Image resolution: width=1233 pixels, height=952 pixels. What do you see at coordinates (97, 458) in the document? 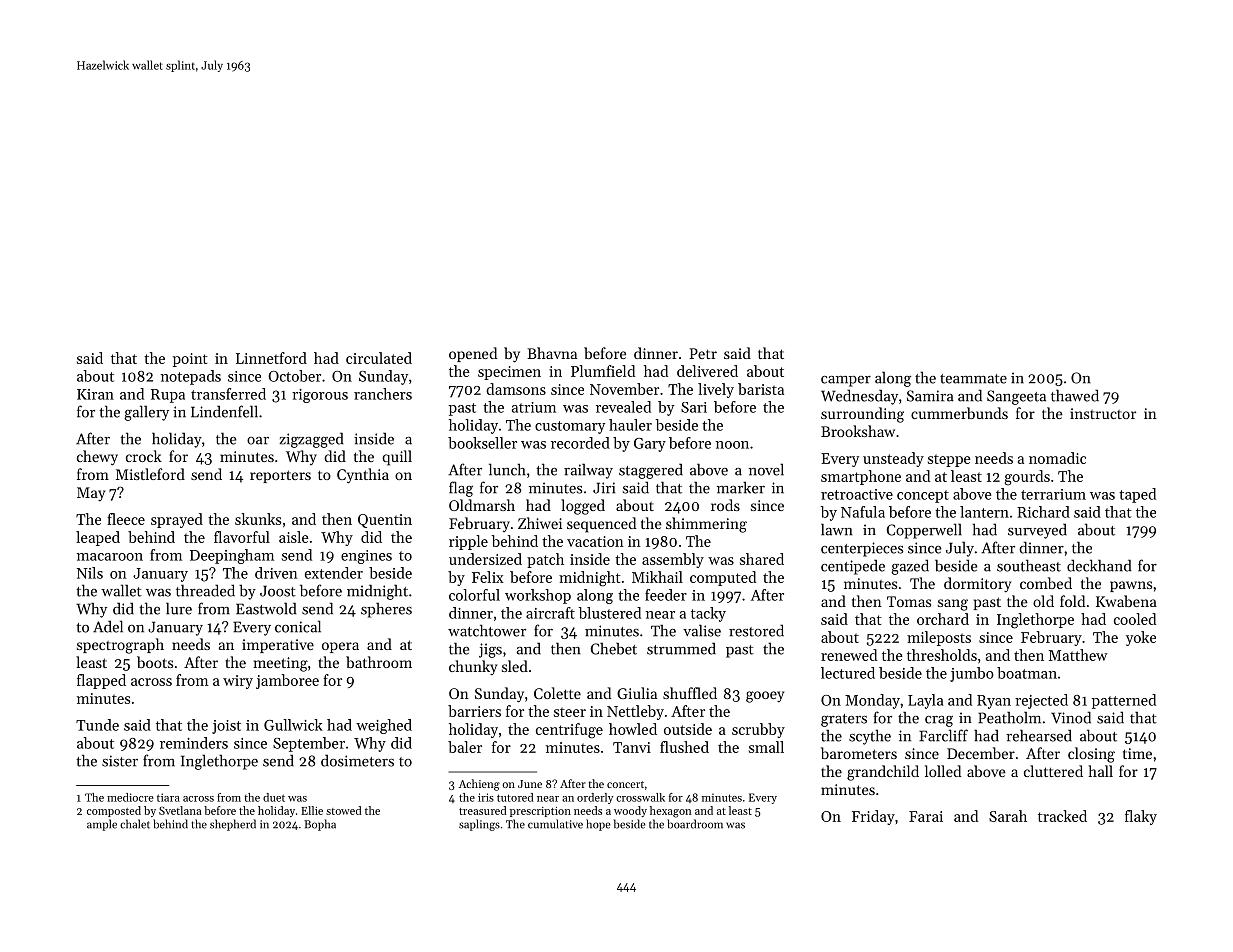
I see `chewy` at bounding box center [97, 458].
